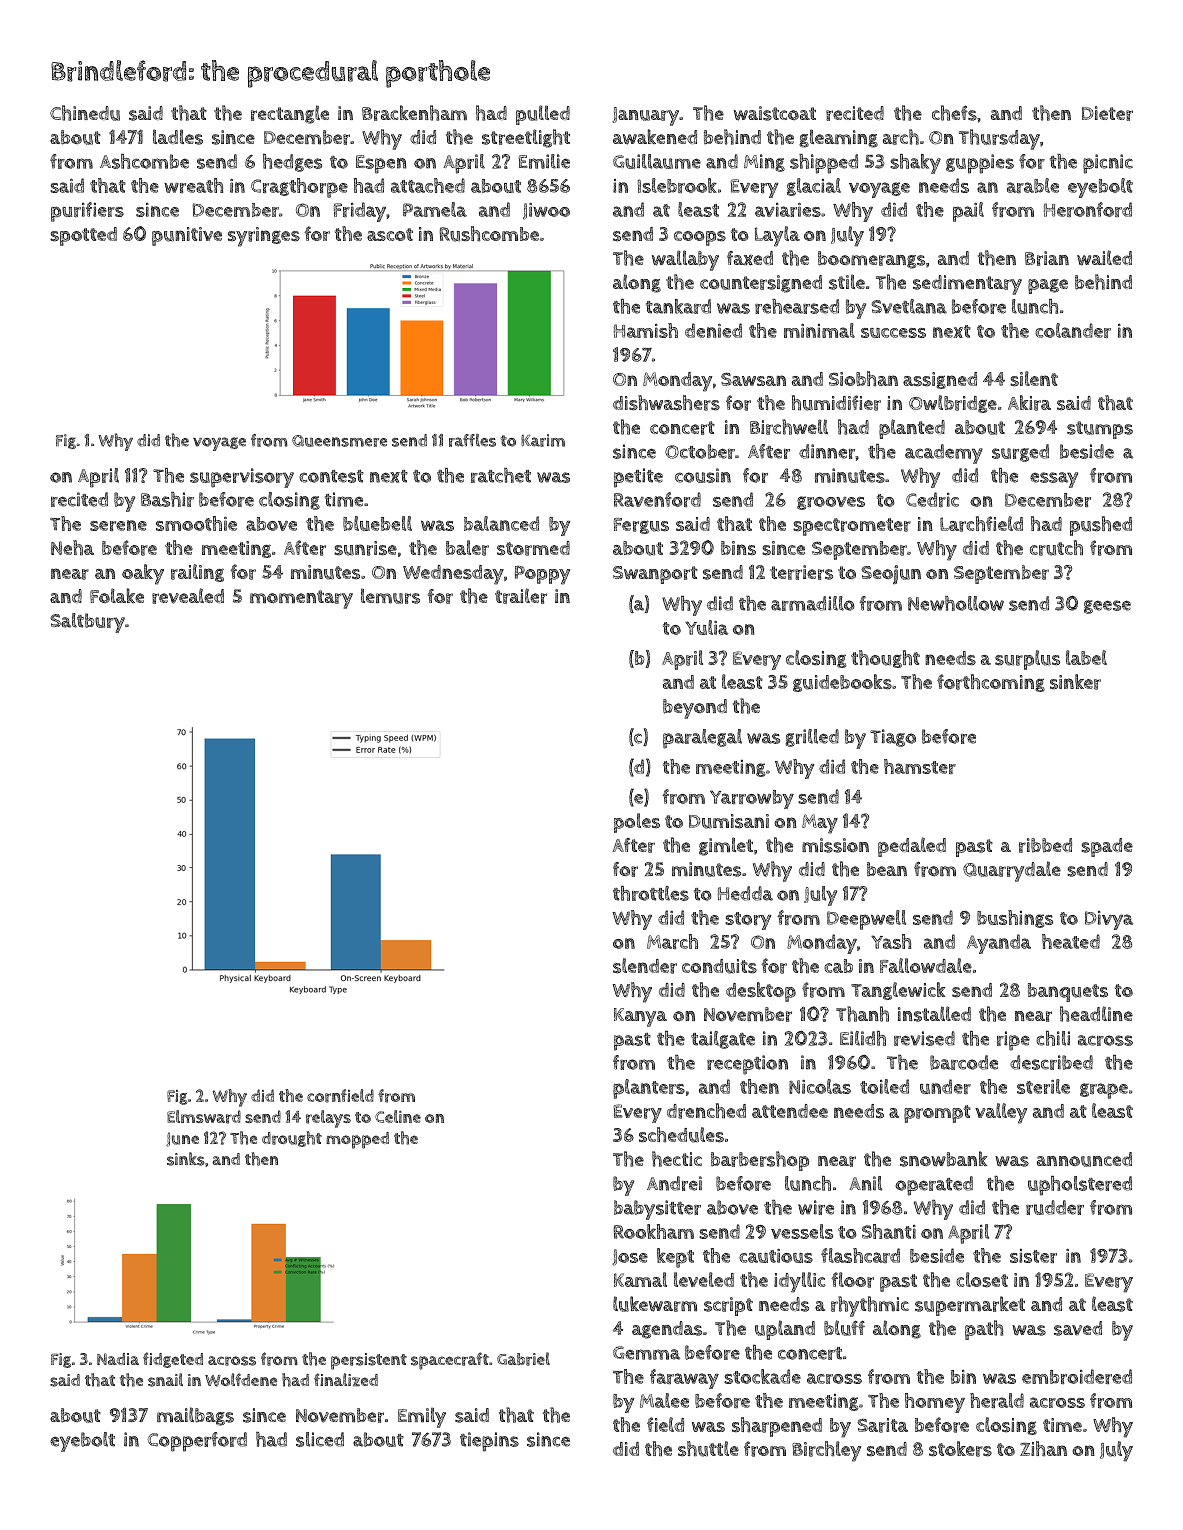 The image size is (1183, 1530). What do you see at coordinates (197, 1442) in the image?
I see `Copperford` at bounding box center [197, 1442].
